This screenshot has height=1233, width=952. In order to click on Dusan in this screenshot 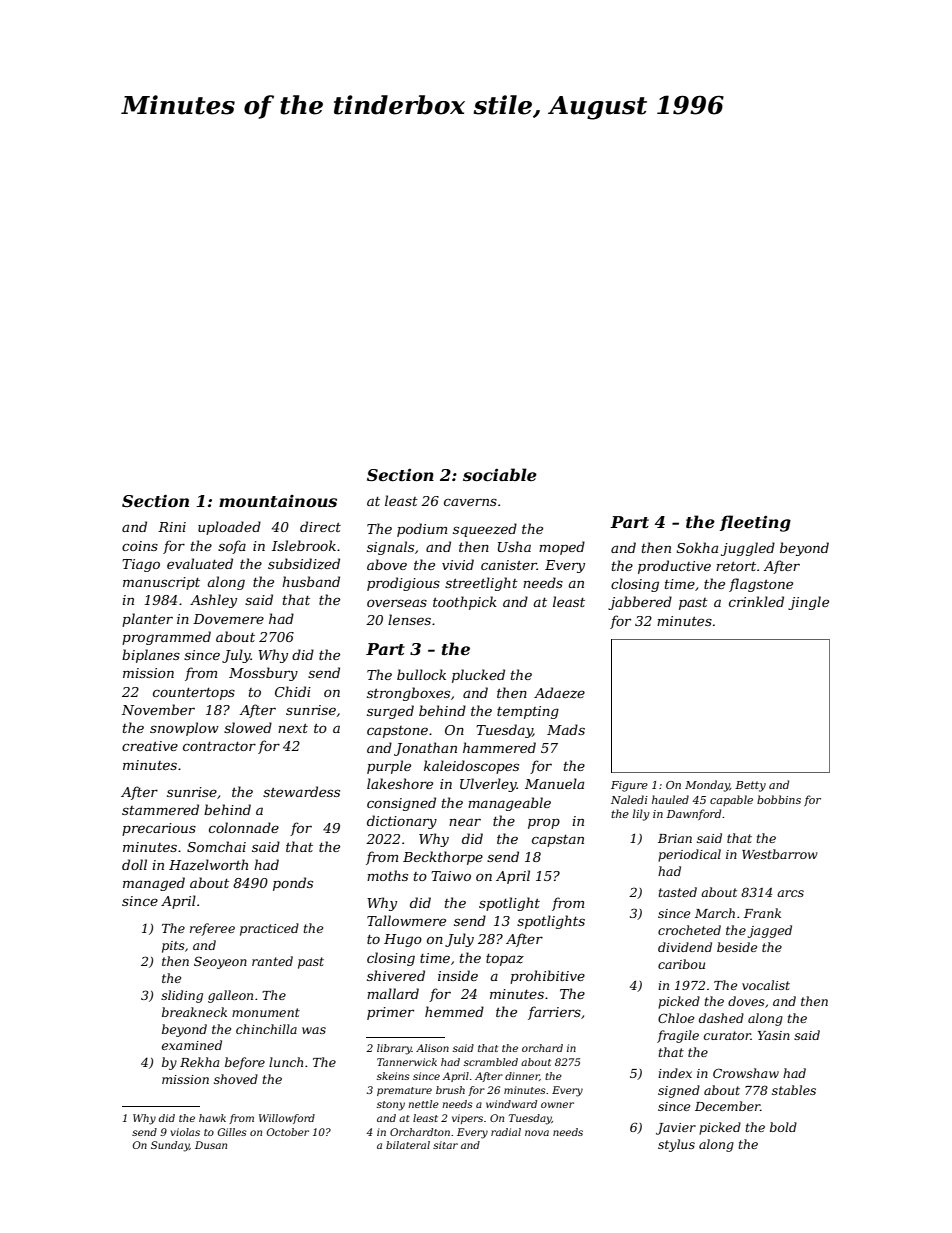, I will do `click(211, 1145)`.
